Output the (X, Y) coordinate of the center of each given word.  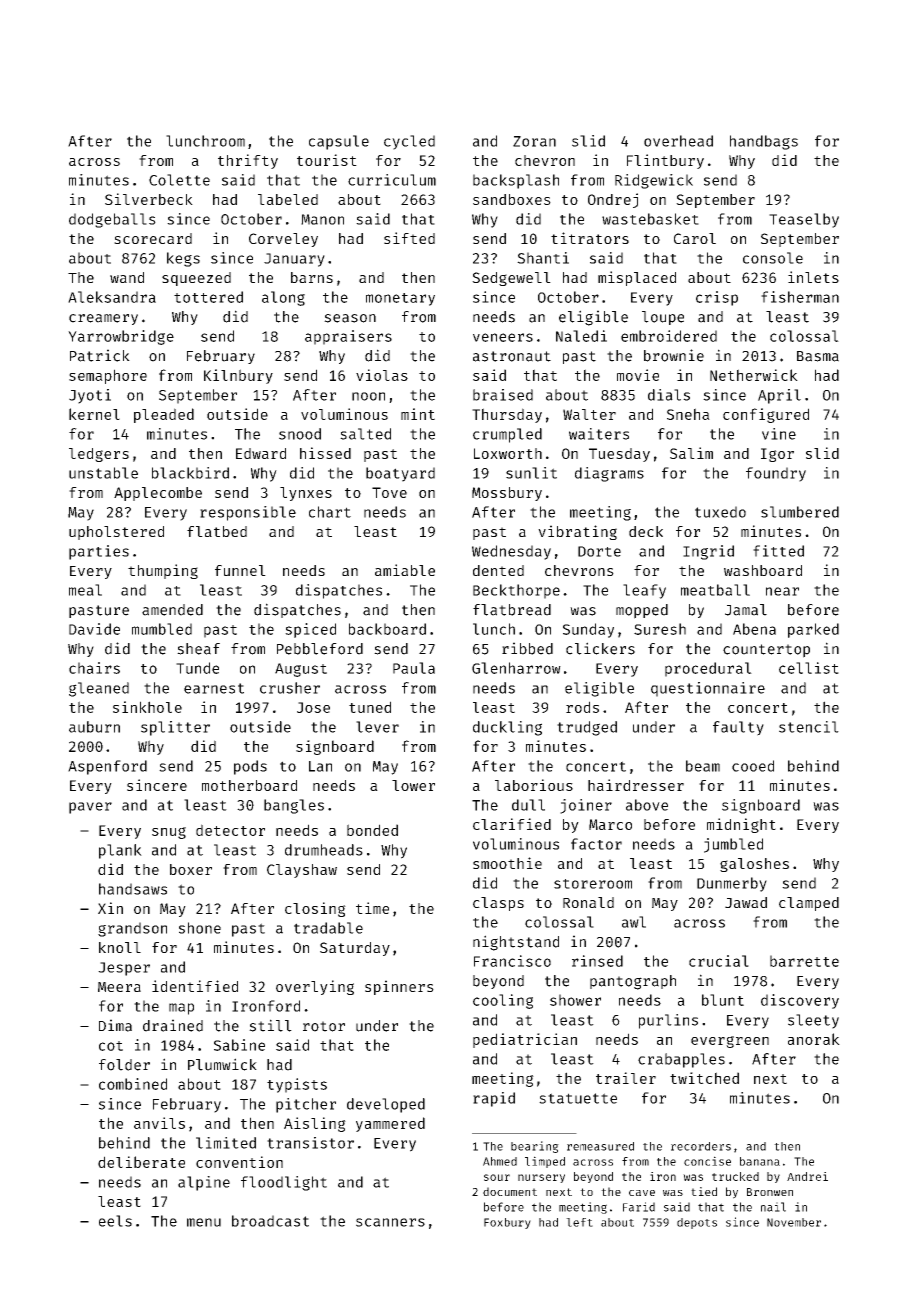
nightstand (516, 943)
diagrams (609, 474)
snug (169, 833)
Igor (777, 455)
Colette (179, 180)
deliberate (141, 1162)
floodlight (284, 1183)
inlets (813, 277)
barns (312, 277)
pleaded (164, 415)
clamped (809, 904)
